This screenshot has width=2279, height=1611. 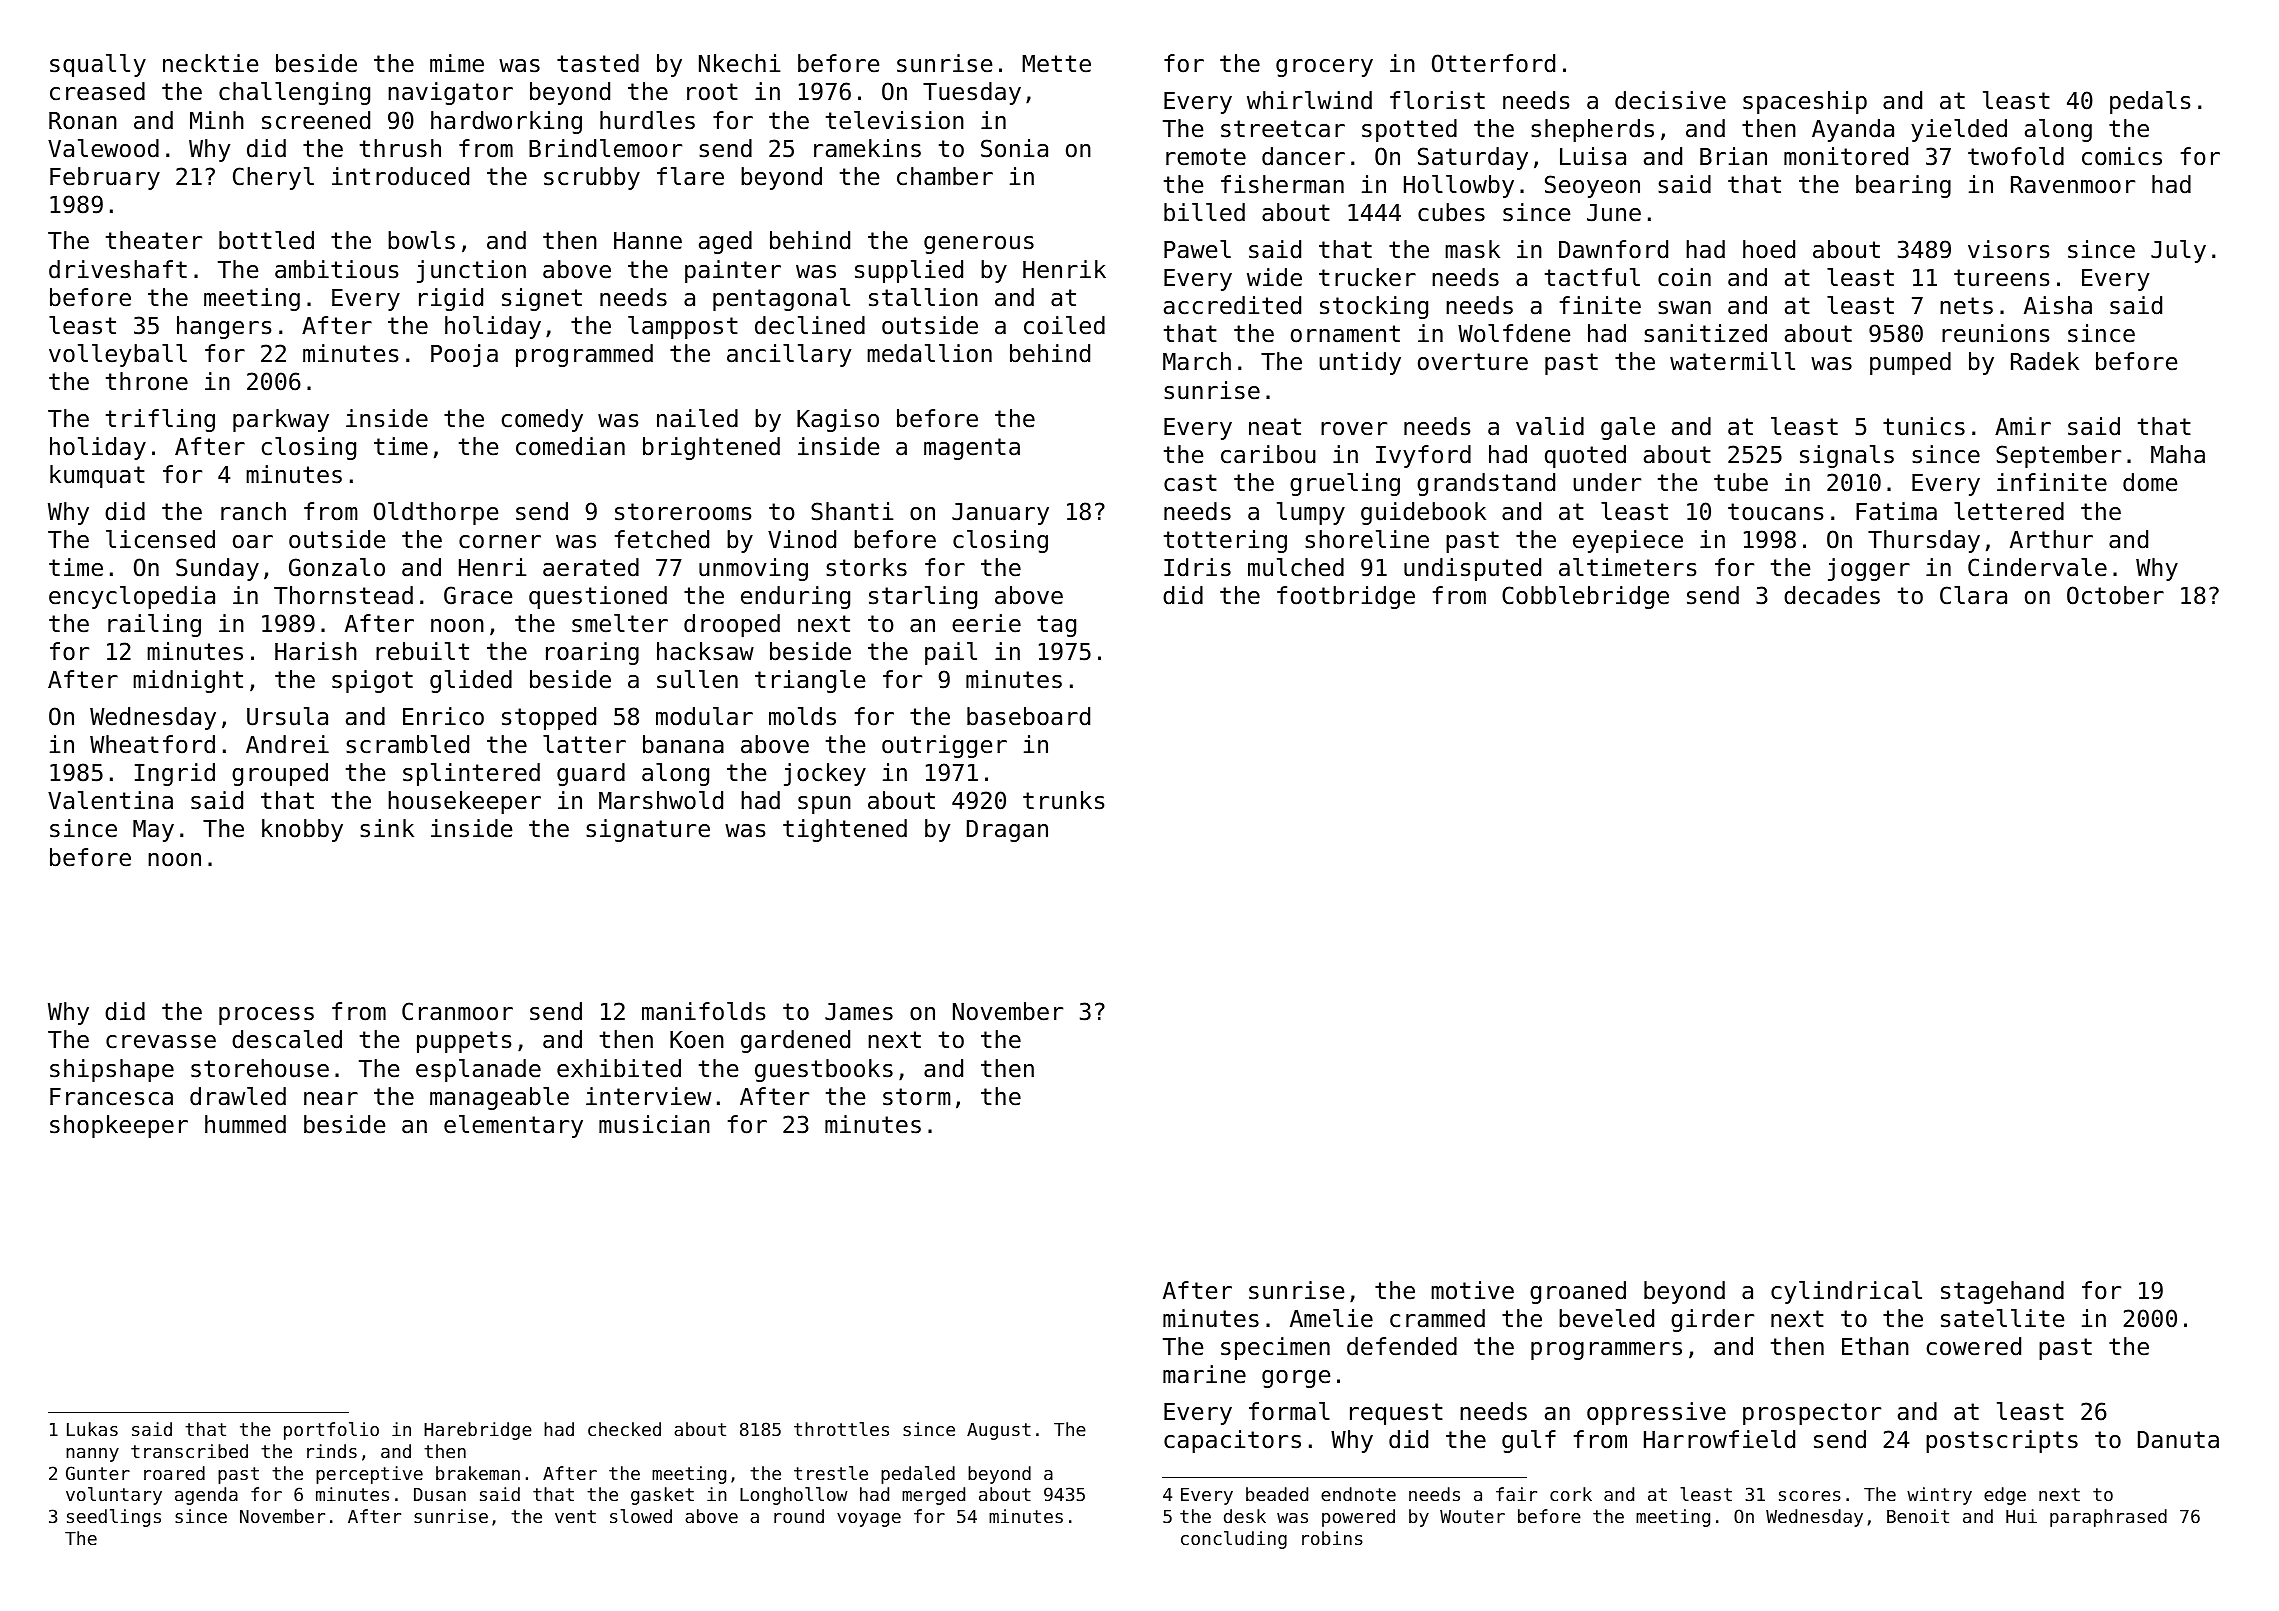 What do you see at coordinates (1846, 1292) in the screenshot?
I see `cylindrical` at bounding box center [1846, 1292].
